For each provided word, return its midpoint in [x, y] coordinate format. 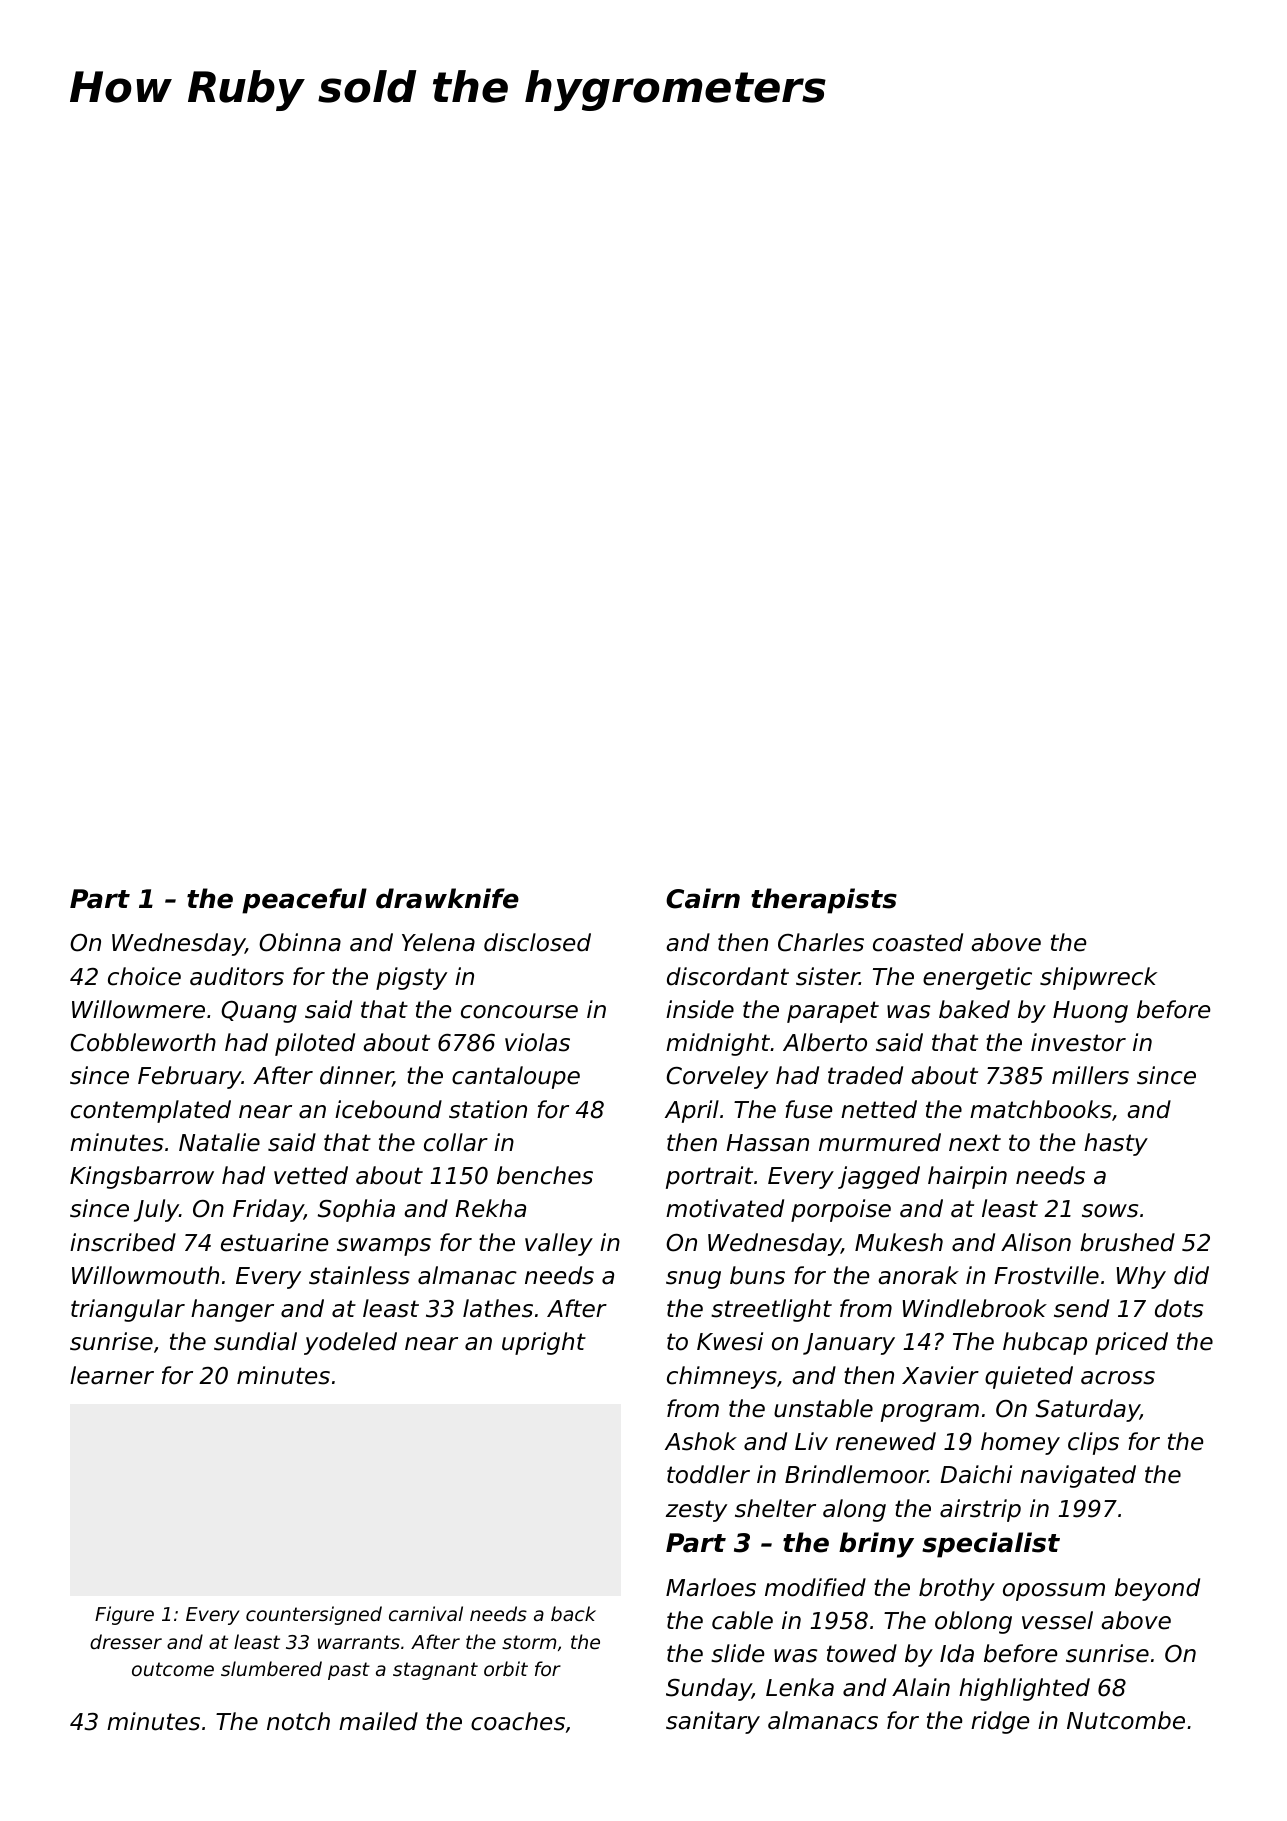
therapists [824, 901]
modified [815, 1587]
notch [298, 1721]
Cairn [703, 898]
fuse [808, 1109]
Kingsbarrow [142, 1177]
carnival [426, 1613]
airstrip [980, 1510]
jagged [879, 1177]
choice [144, 976]
